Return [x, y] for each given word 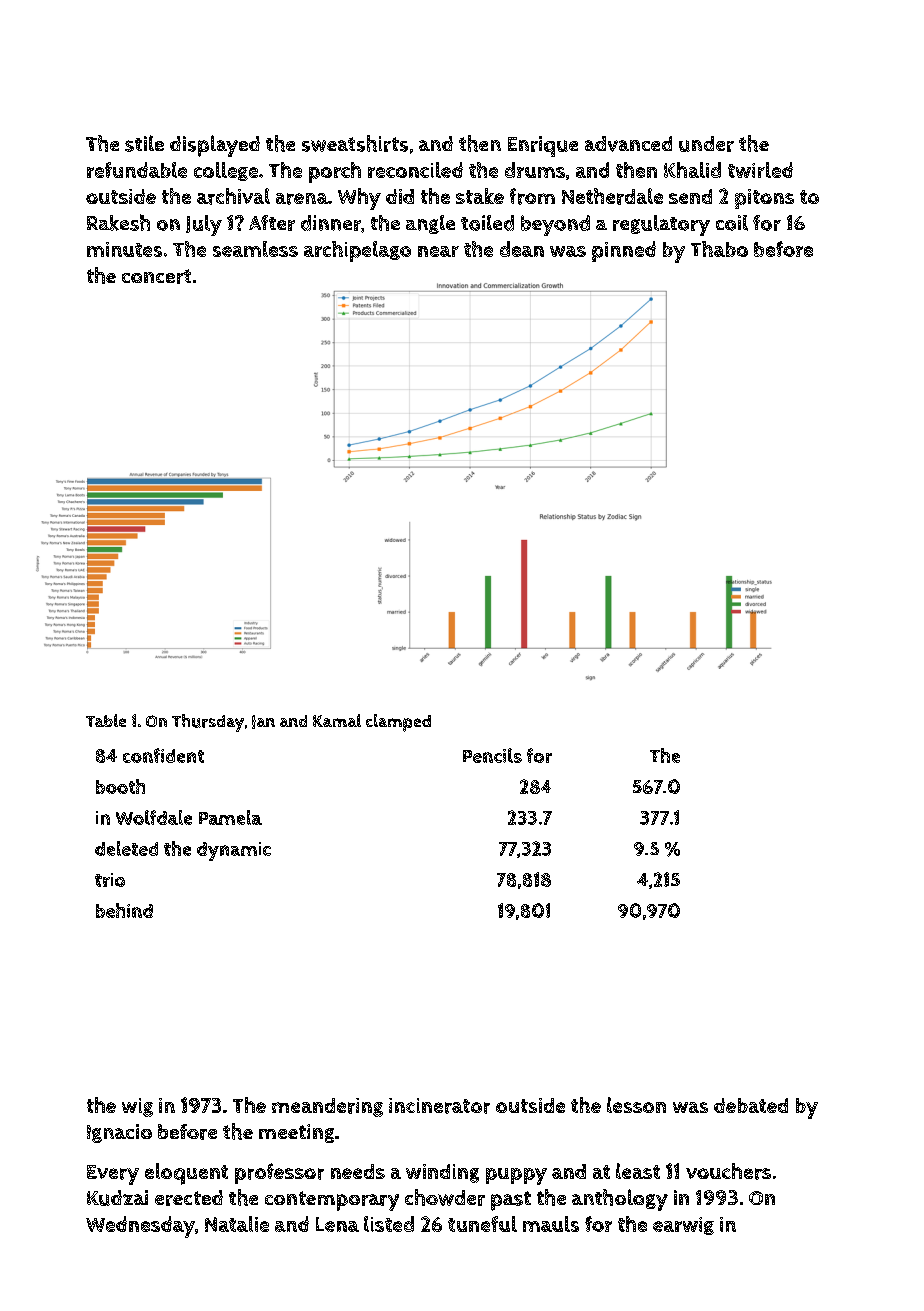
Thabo [719, 249]
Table [106, 720]
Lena [337, 1224]
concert [156, 276]
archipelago [357, 251]
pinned [624, 251]
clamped [398, 723]
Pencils [492, 755]
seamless [255, 249]
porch [335, 172]
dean [522, 249]
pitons [764, 199]
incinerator [439, 1106]
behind [124, 910]
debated [751, 1105]
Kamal [337, 720]
